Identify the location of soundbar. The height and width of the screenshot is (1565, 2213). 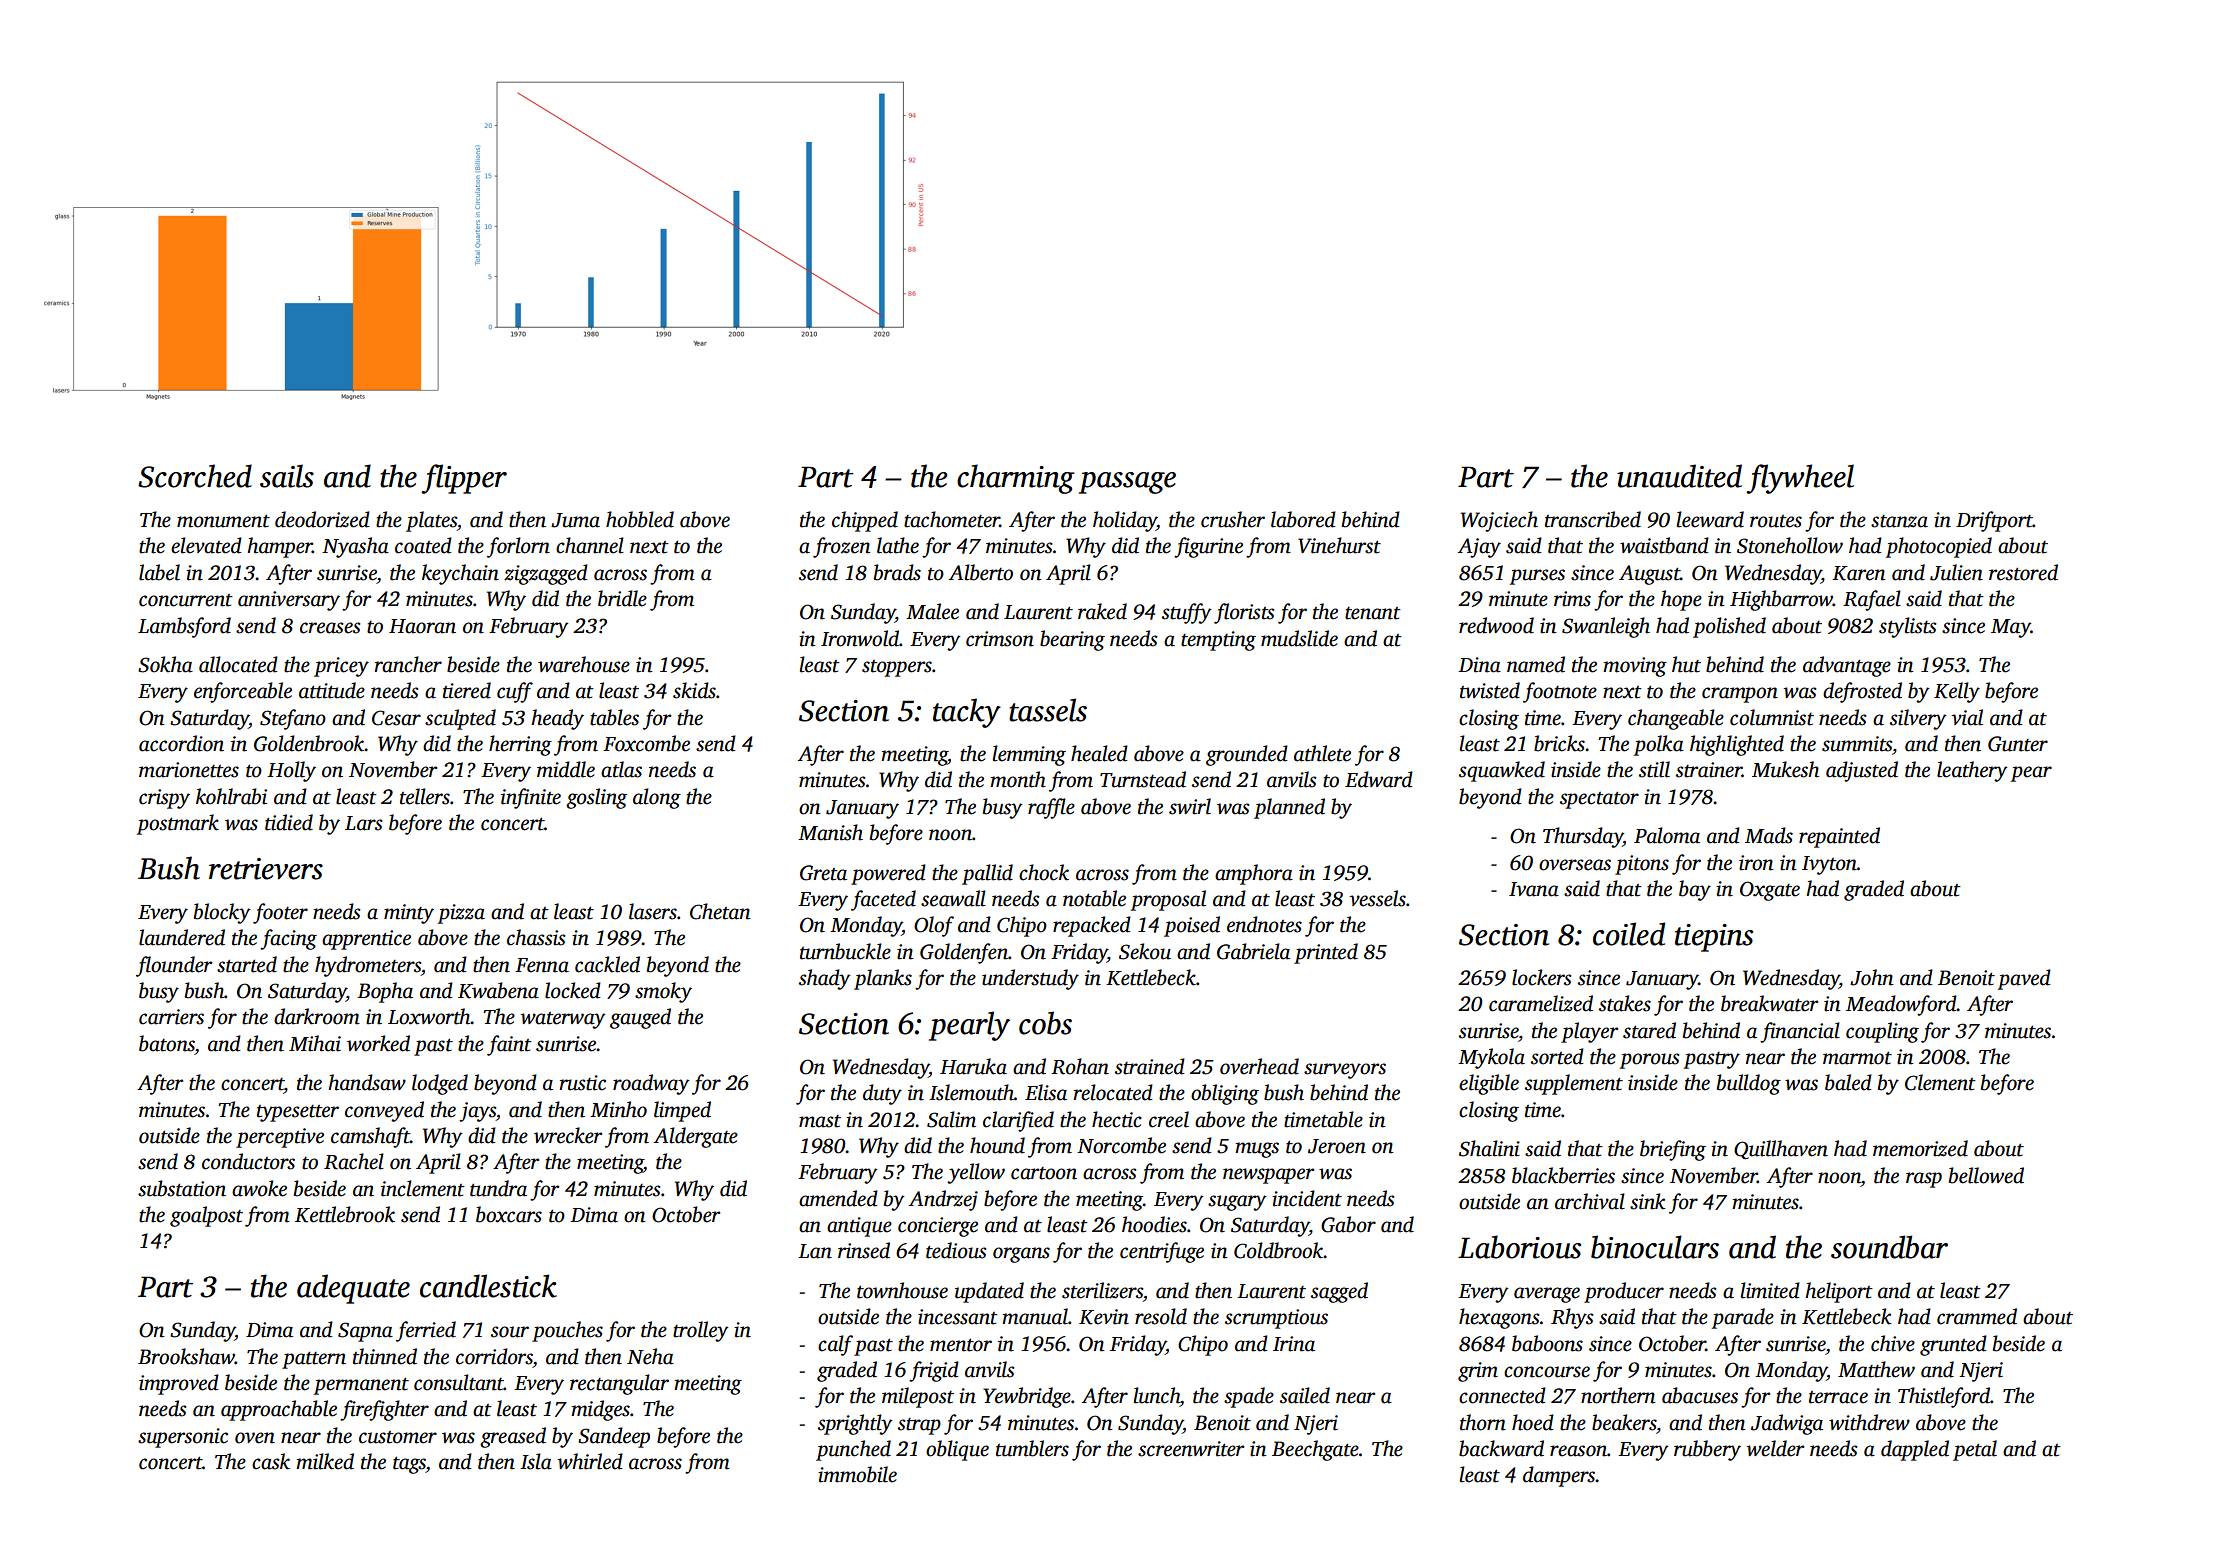
(1889, 1247).
